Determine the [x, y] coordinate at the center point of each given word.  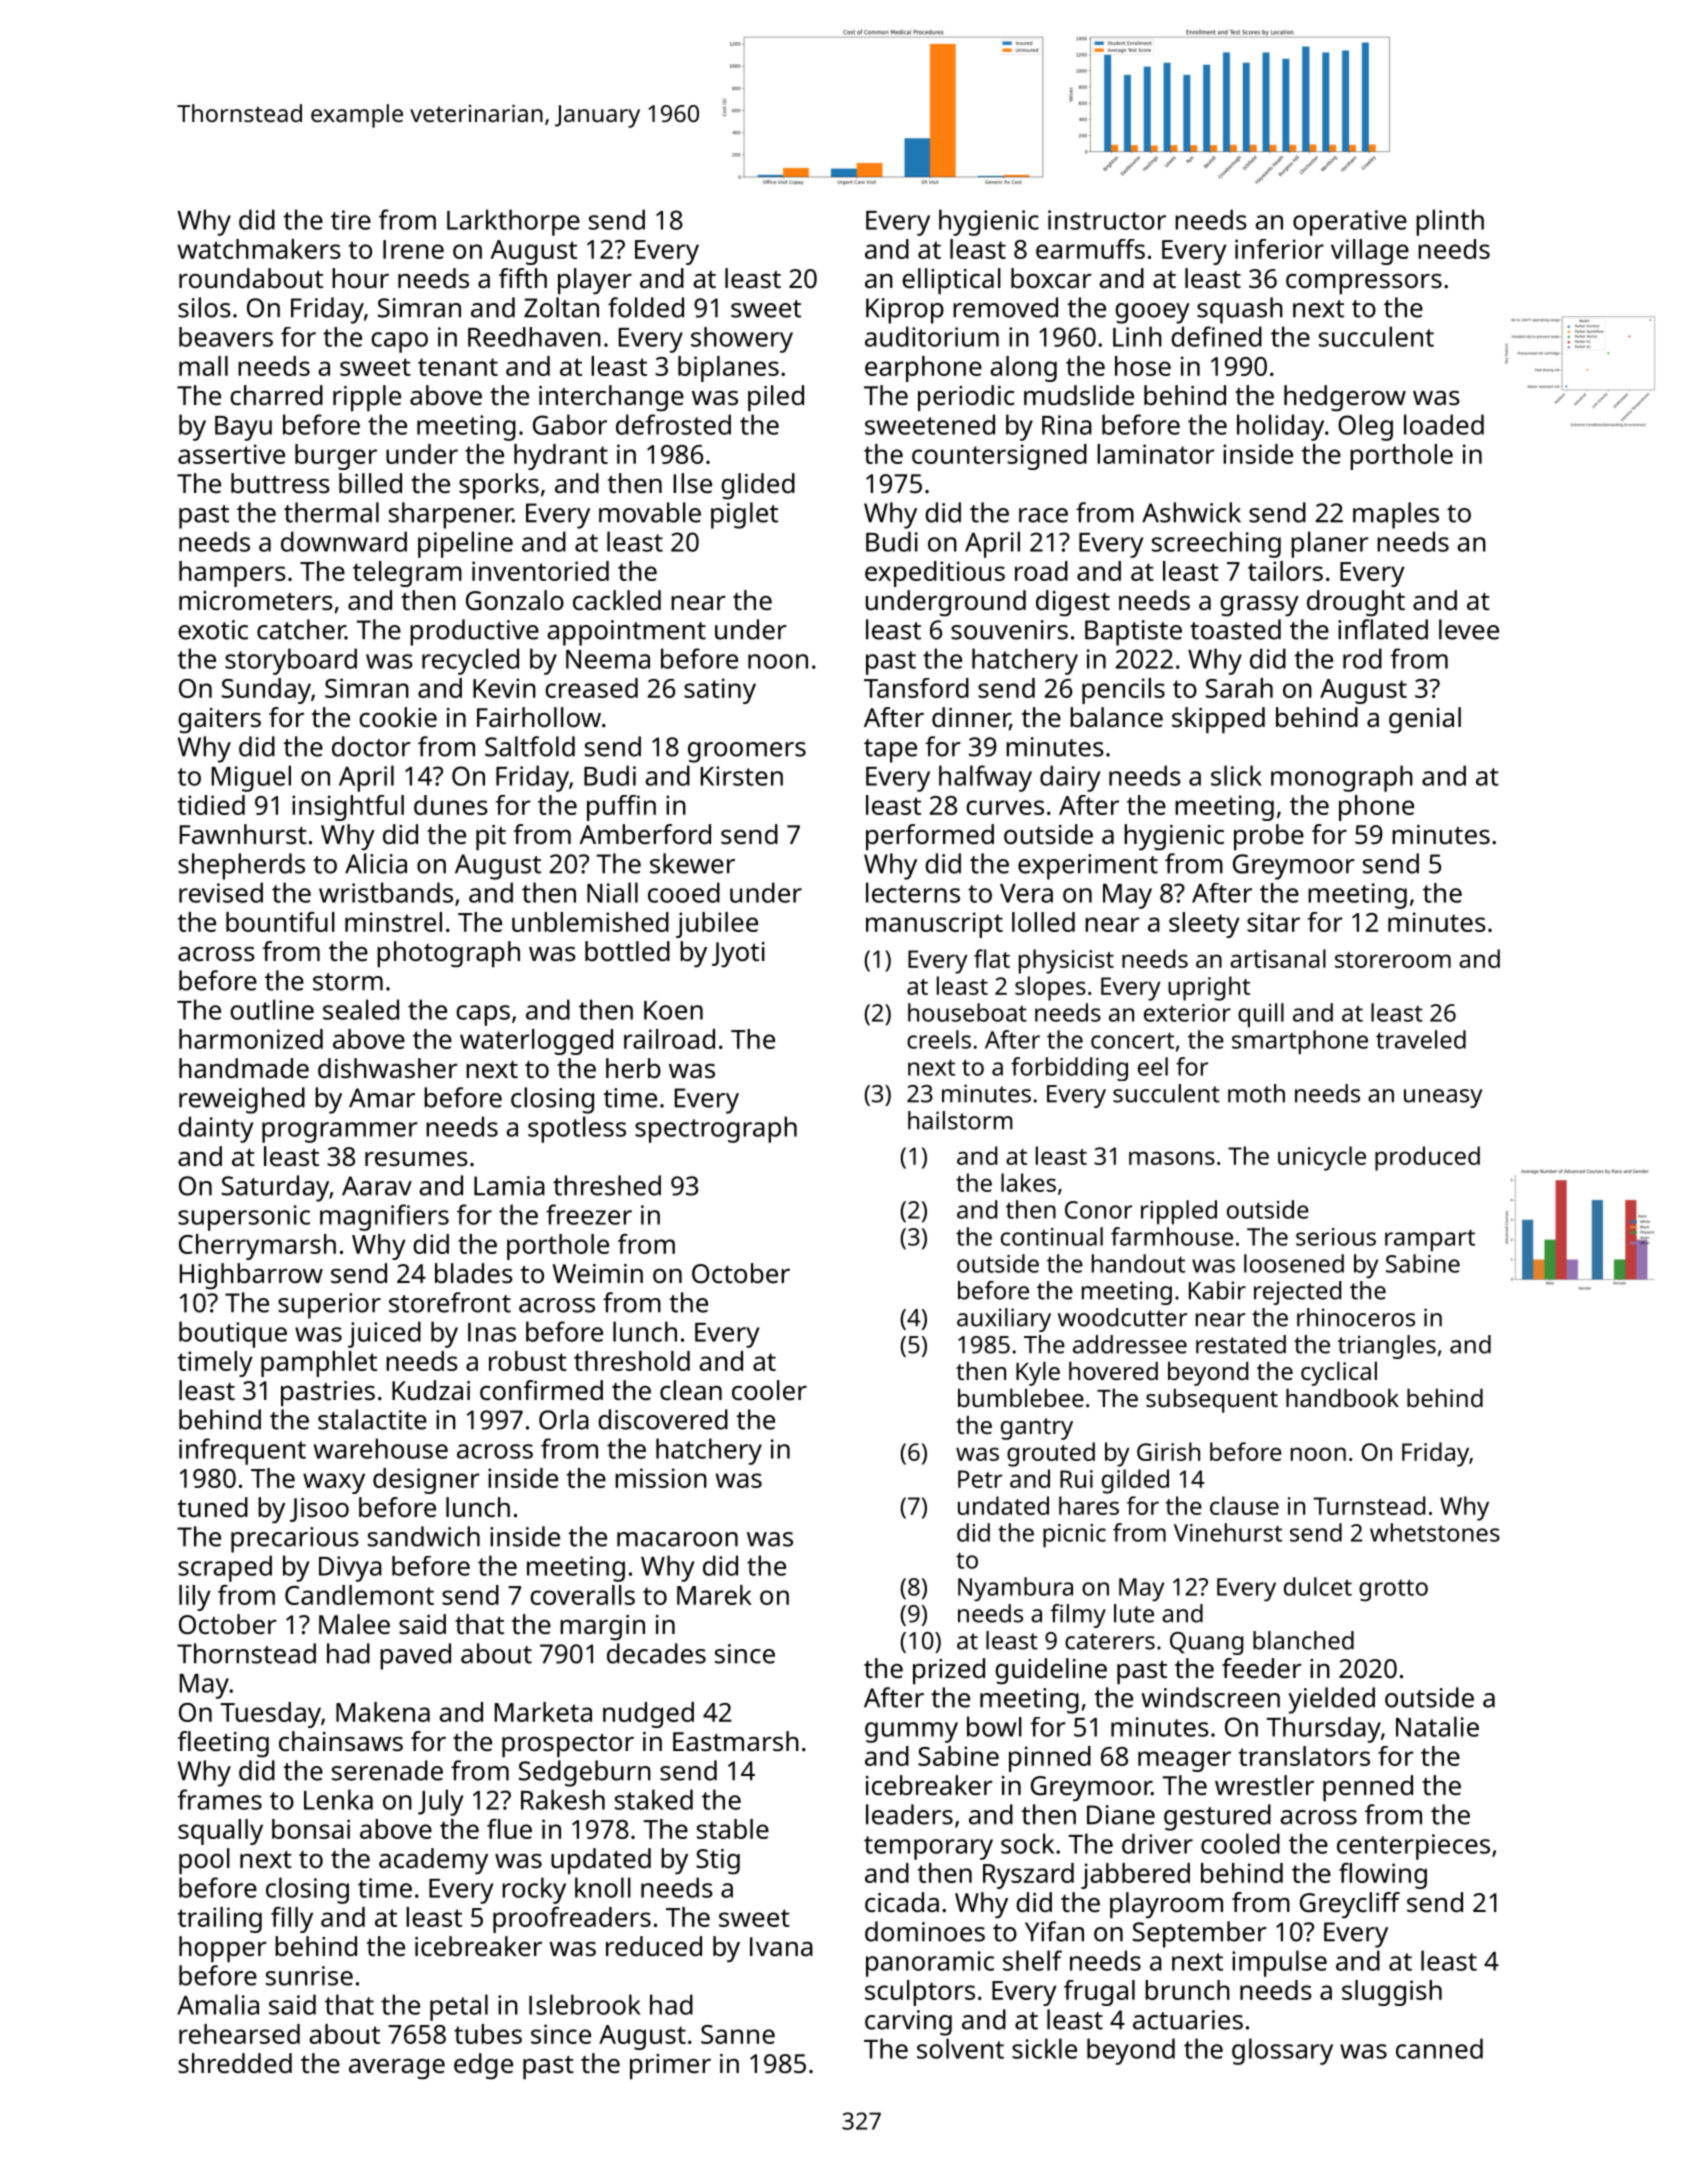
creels [939, 1039]
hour [360, 278]
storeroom [1393, 960]
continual [1052, 1236]
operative [1350, 223]
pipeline [465, 544]
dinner [971, 718]
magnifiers [384, 1217]
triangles [1387, 1347]
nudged [648, 1715]
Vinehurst [1228, 1532]
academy [433, 1861]
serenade [387, 1770]
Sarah [1239, 688]
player [595, 281]
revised [221, 892]
